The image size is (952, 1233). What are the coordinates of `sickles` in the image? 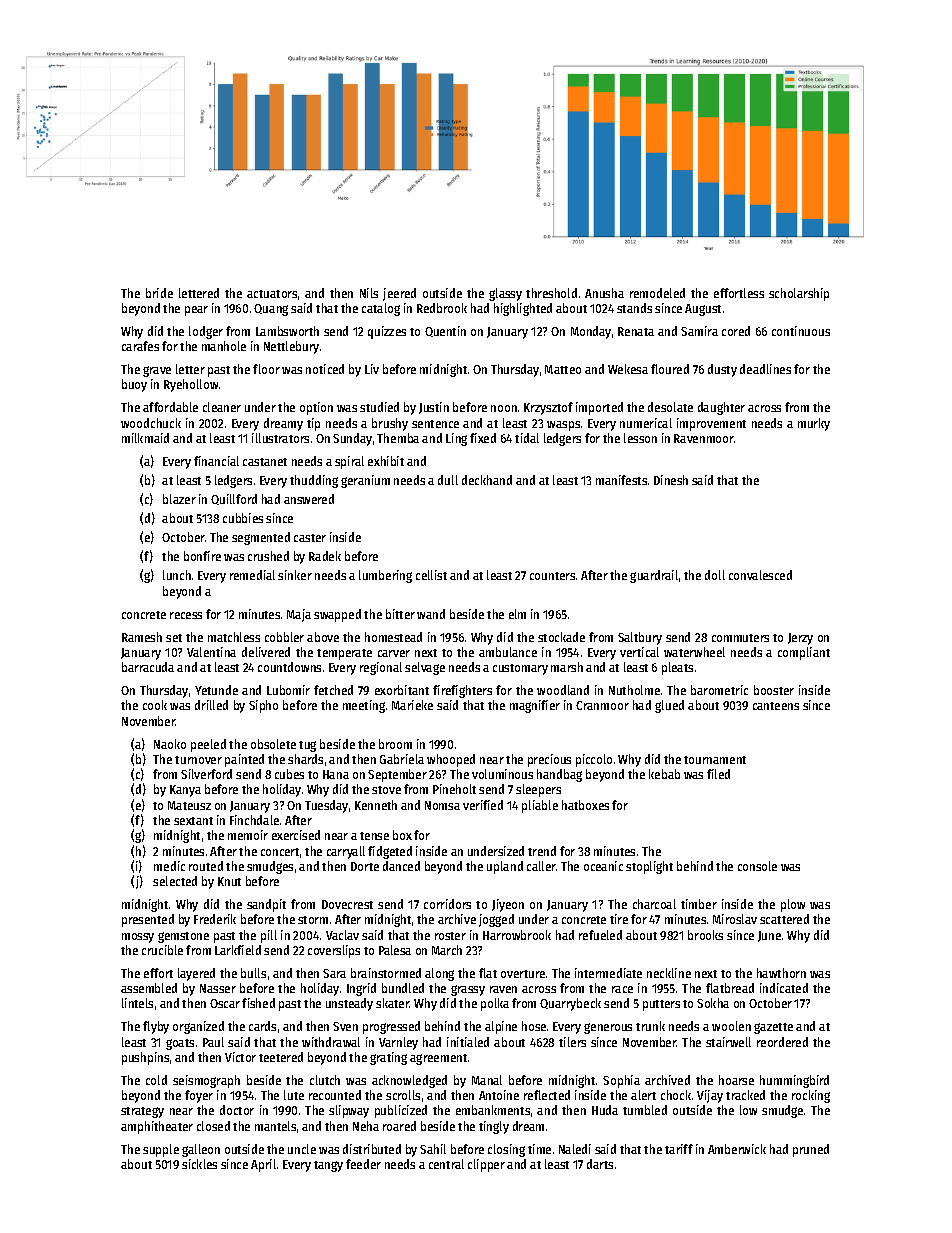 It's located at (199, 1164).
